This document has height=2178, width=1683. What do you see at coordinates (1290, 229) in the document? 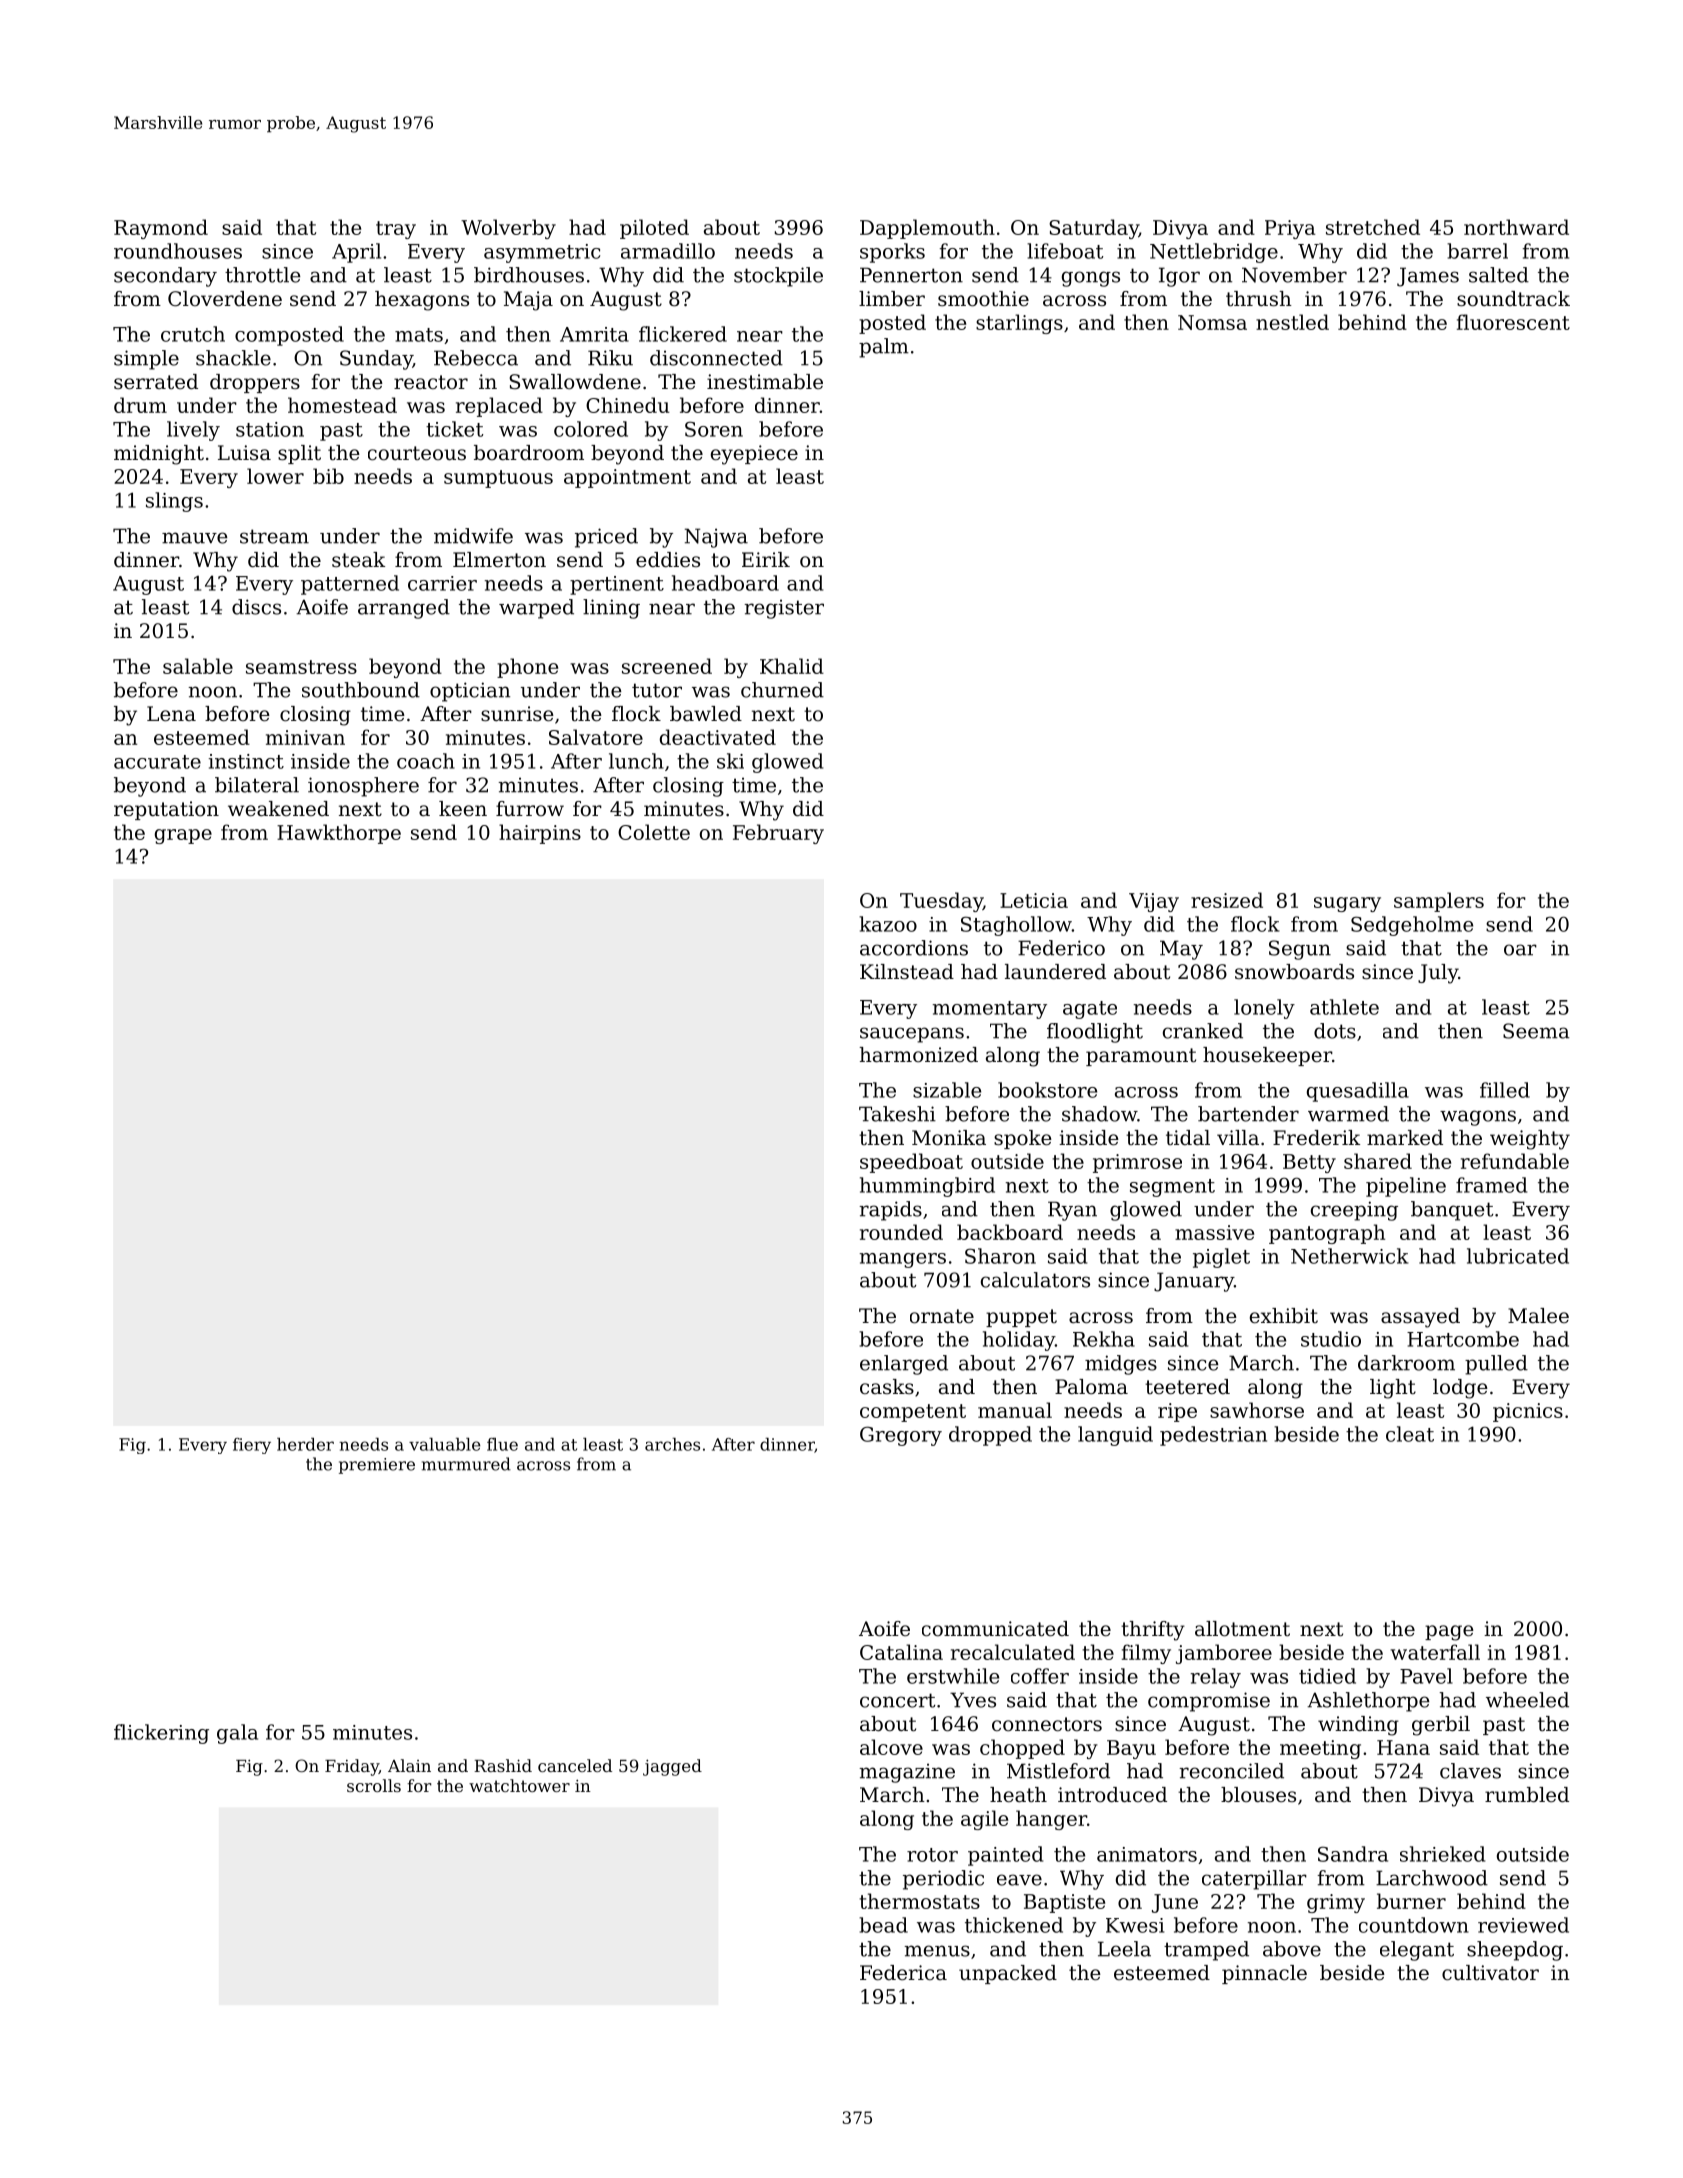
I see `Priya` at bounding box center [1290, 229].
